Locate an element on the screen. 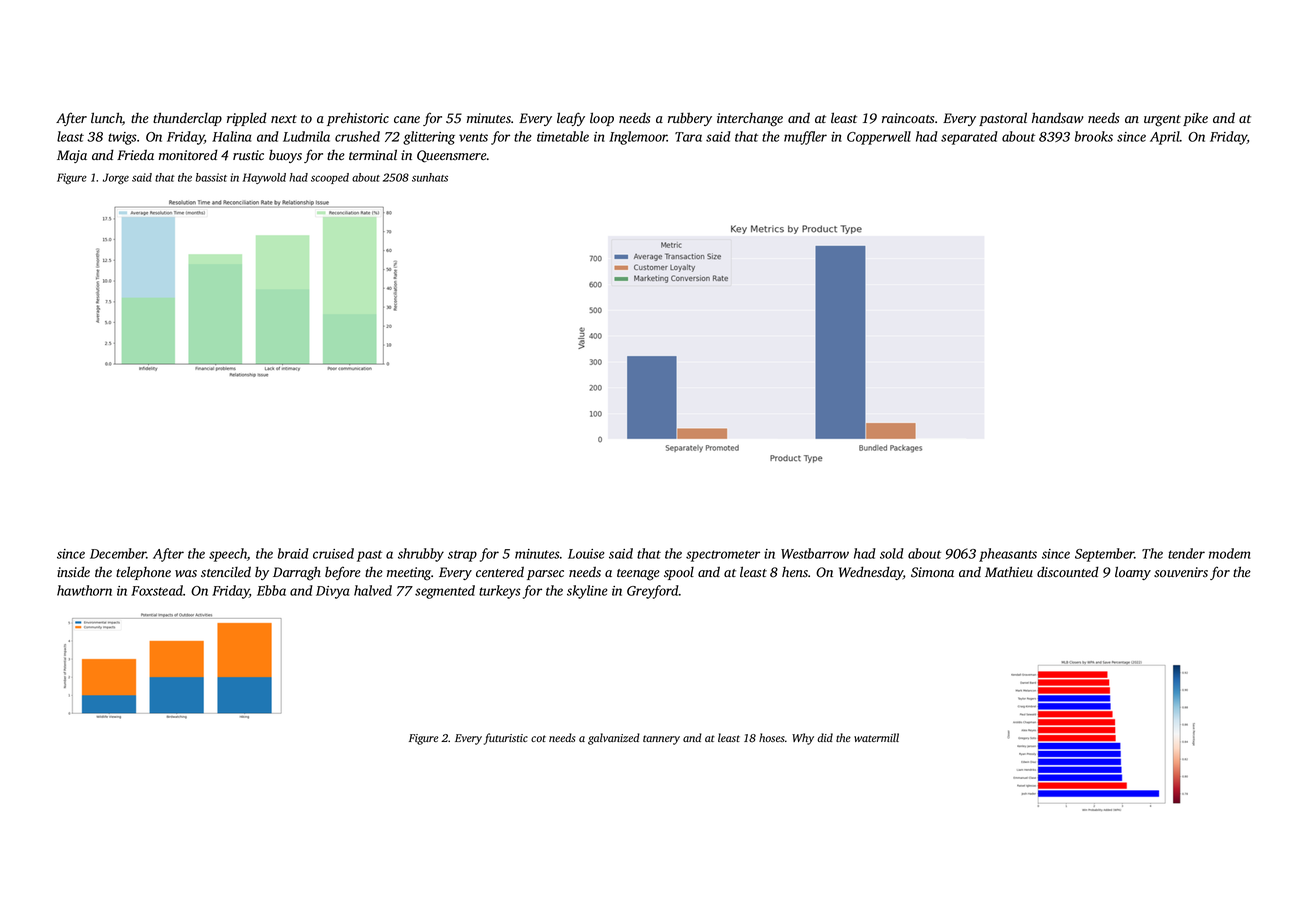 The height and width of the screenshot is (924, 1308). speech is located at coordinates (228, 555).
